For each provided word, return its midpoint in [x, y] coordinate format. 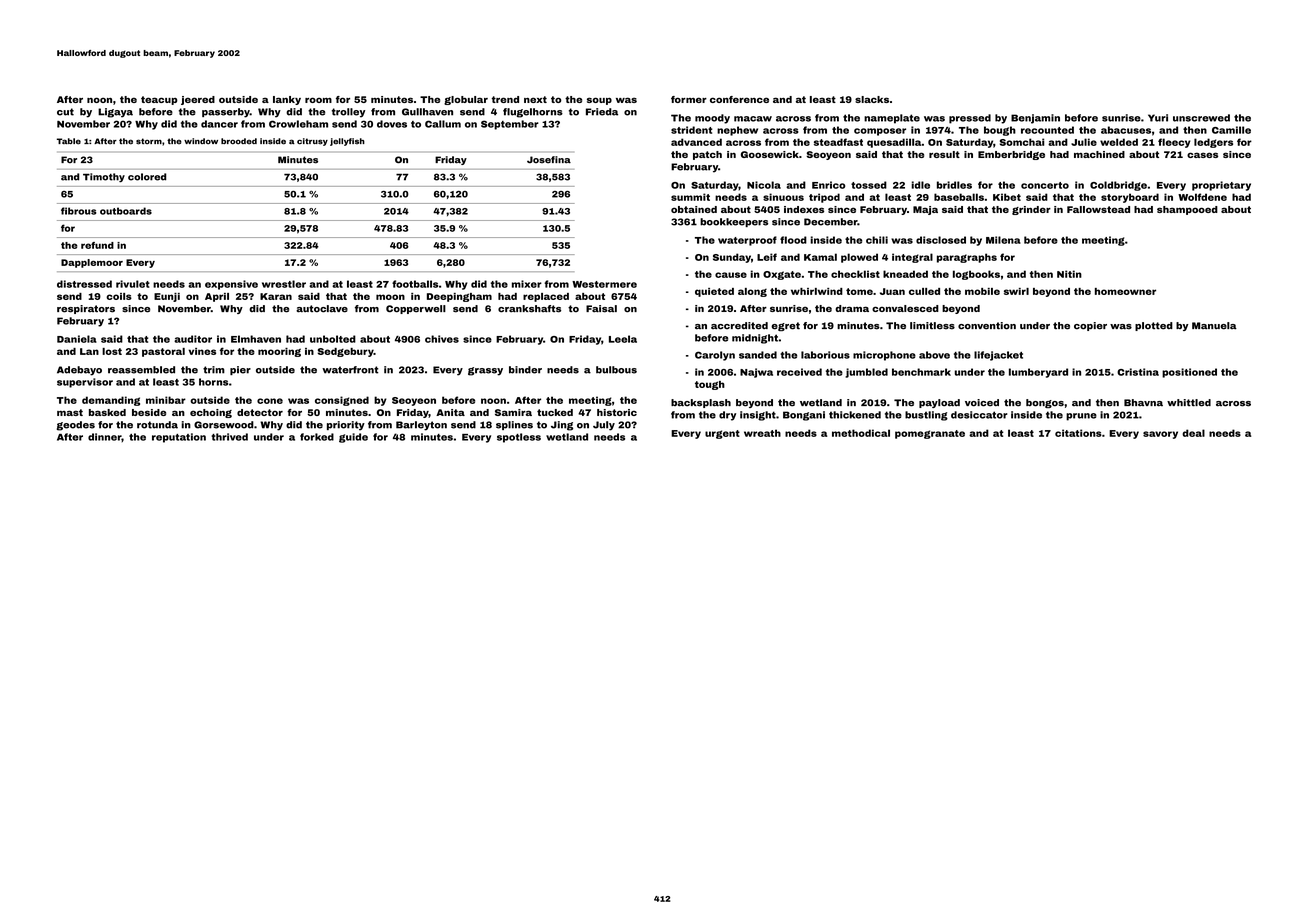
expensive [231, 285]
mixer [527, 284]
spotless [519, 438]
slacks [872, 99]
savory [1160, 435]
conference [739, 99]
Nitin [1069, 274]
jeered [198, 100]
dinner [104, 437]
